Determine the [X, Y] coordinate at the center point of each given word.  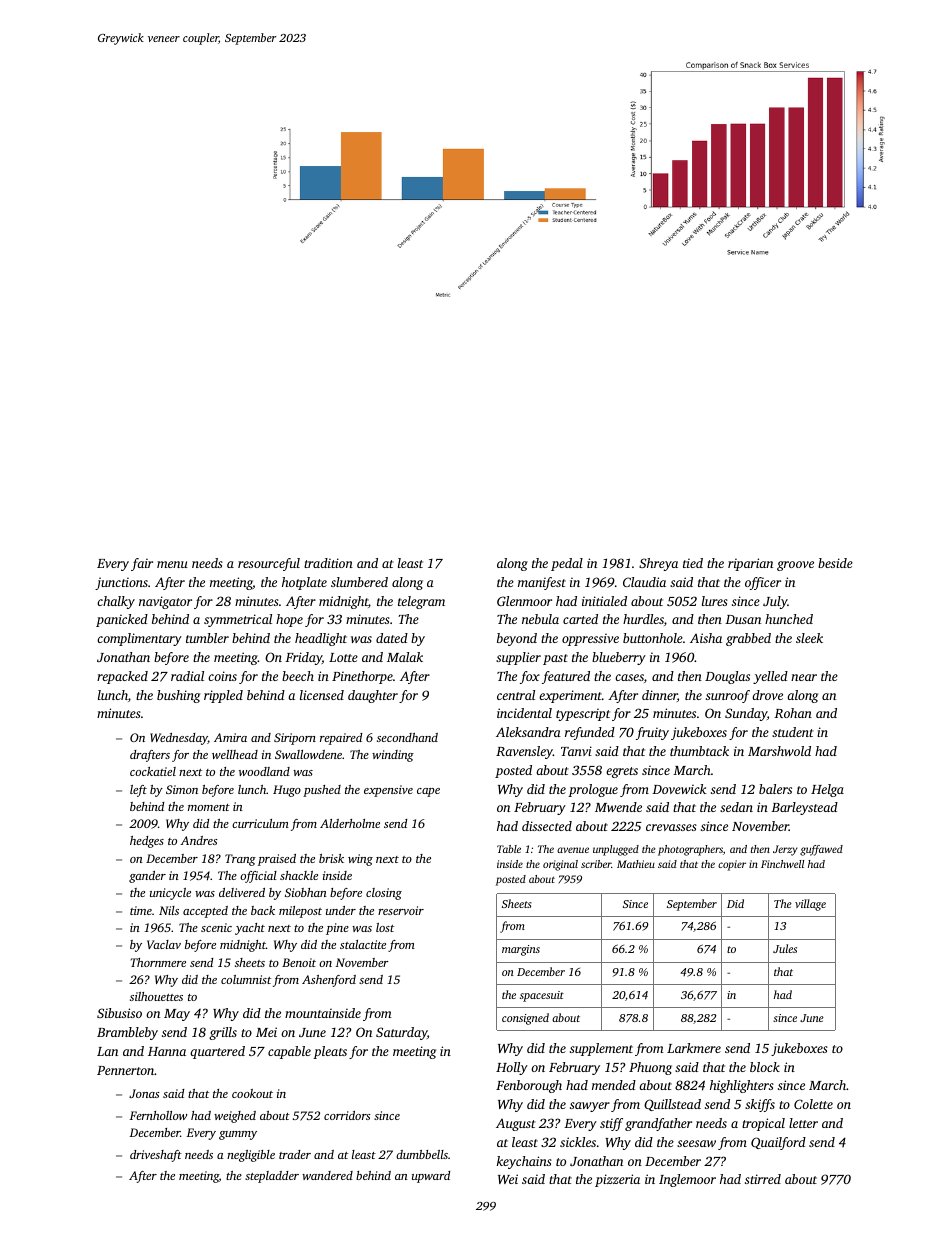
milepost [300, 912]
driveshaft [156, 1156]
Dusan [743, 619]
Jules [785, 948]
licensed [322, 695]
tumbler [207, 638]
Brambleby [127, 1033]
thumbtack [699, 751]
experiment [570, 696]
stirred [763, 1179]
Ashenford [329, 981]
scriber [596, 864]
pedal [567, 564]
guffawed [821, 850]
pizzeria [617, 1180]
